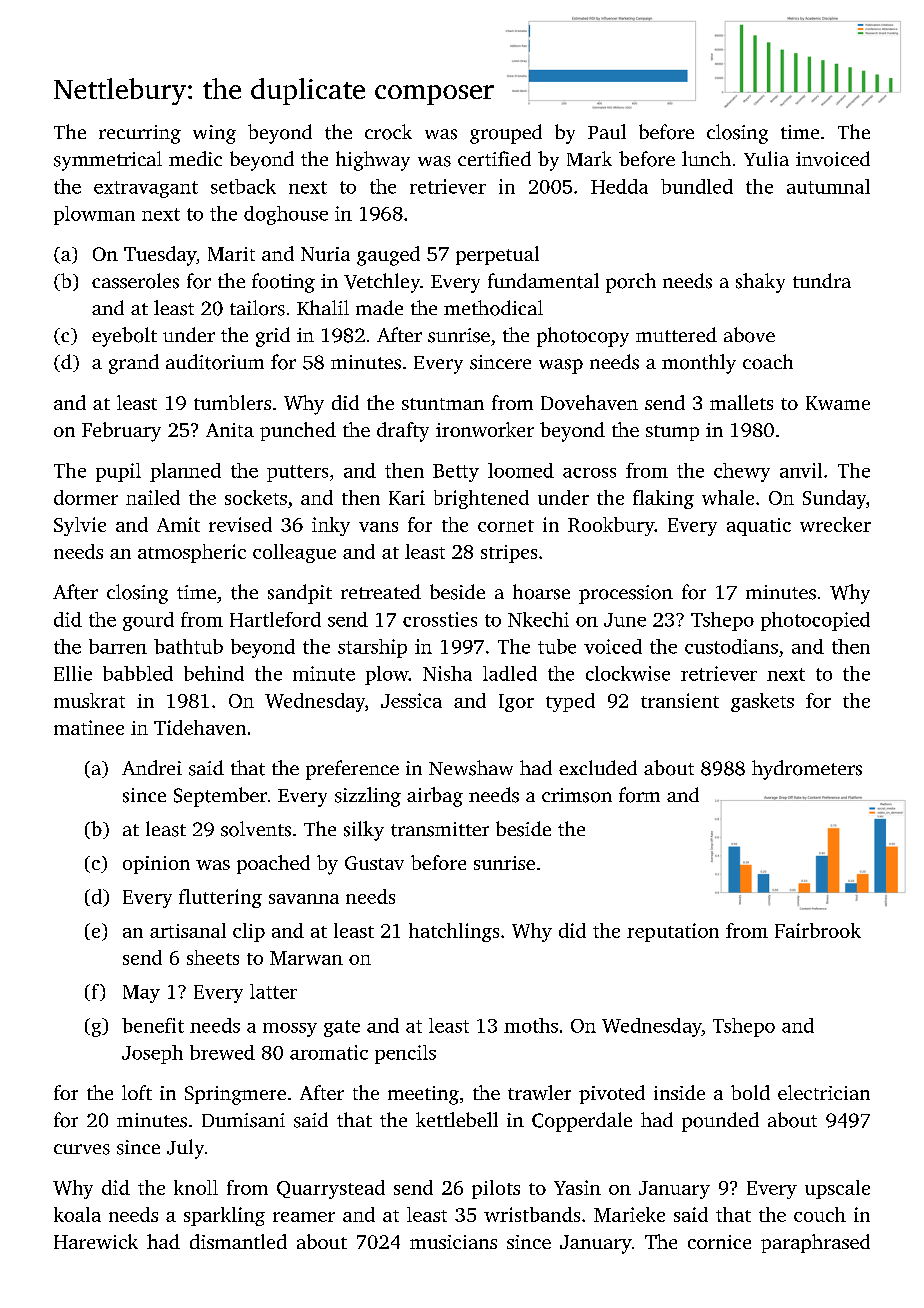  What do you see at coordinates (146, 189) in the page?
I see `extravagant` at bounding box center [146, 189].
